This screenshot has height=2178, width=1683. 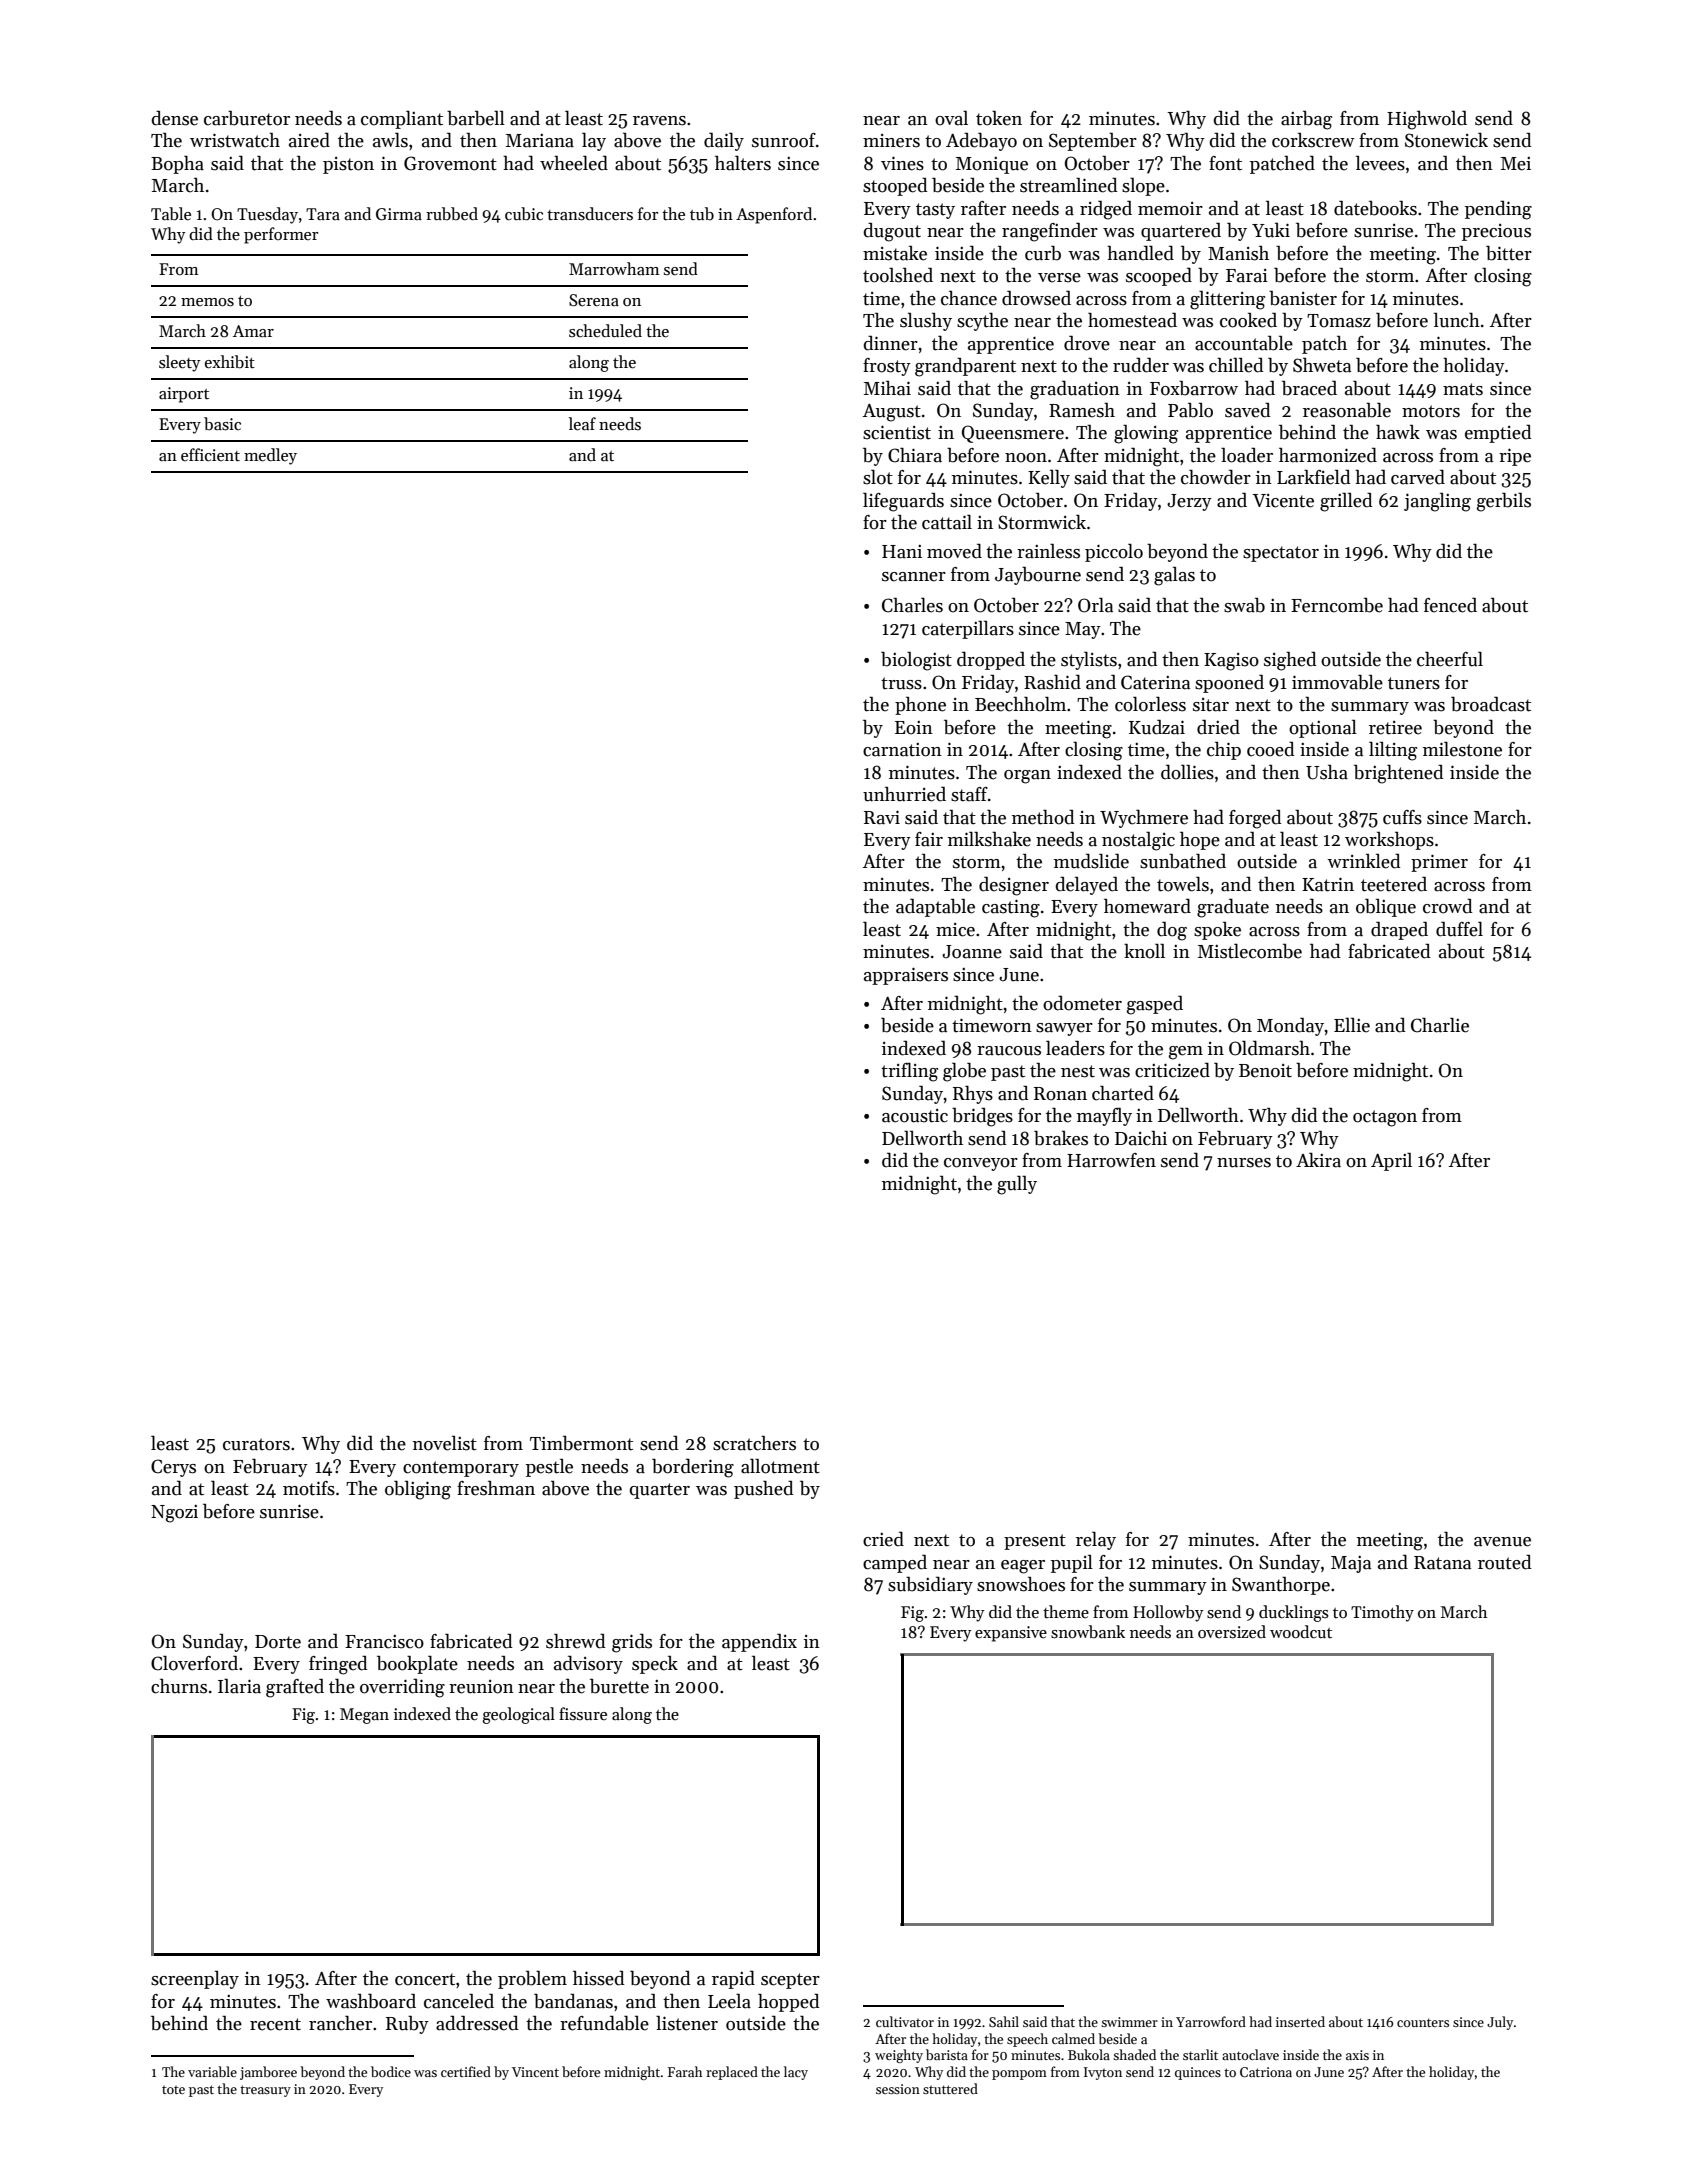 What do you see at coordinates (256, 1444) in the screenshot?
I see `curators` at bounding box center [256, 1444].
